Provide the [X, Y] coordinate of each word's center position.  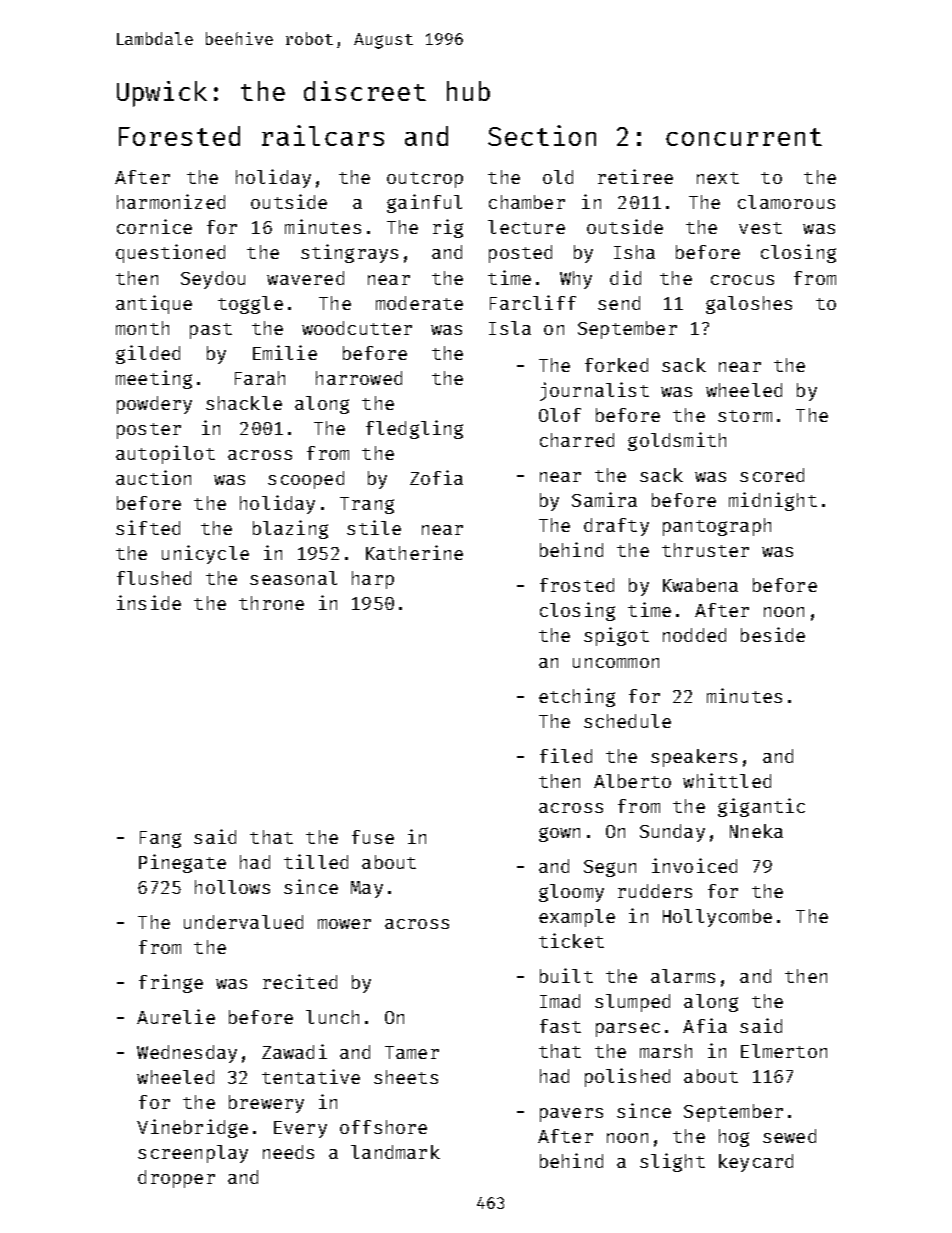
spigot [616, 636]
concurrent [744, 137]
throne [271, 603]
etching [577, 697]
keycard [756, 1163]
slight [672, 1162]
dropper [176, 1179]
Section [542, 135]
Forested [179, 136]
